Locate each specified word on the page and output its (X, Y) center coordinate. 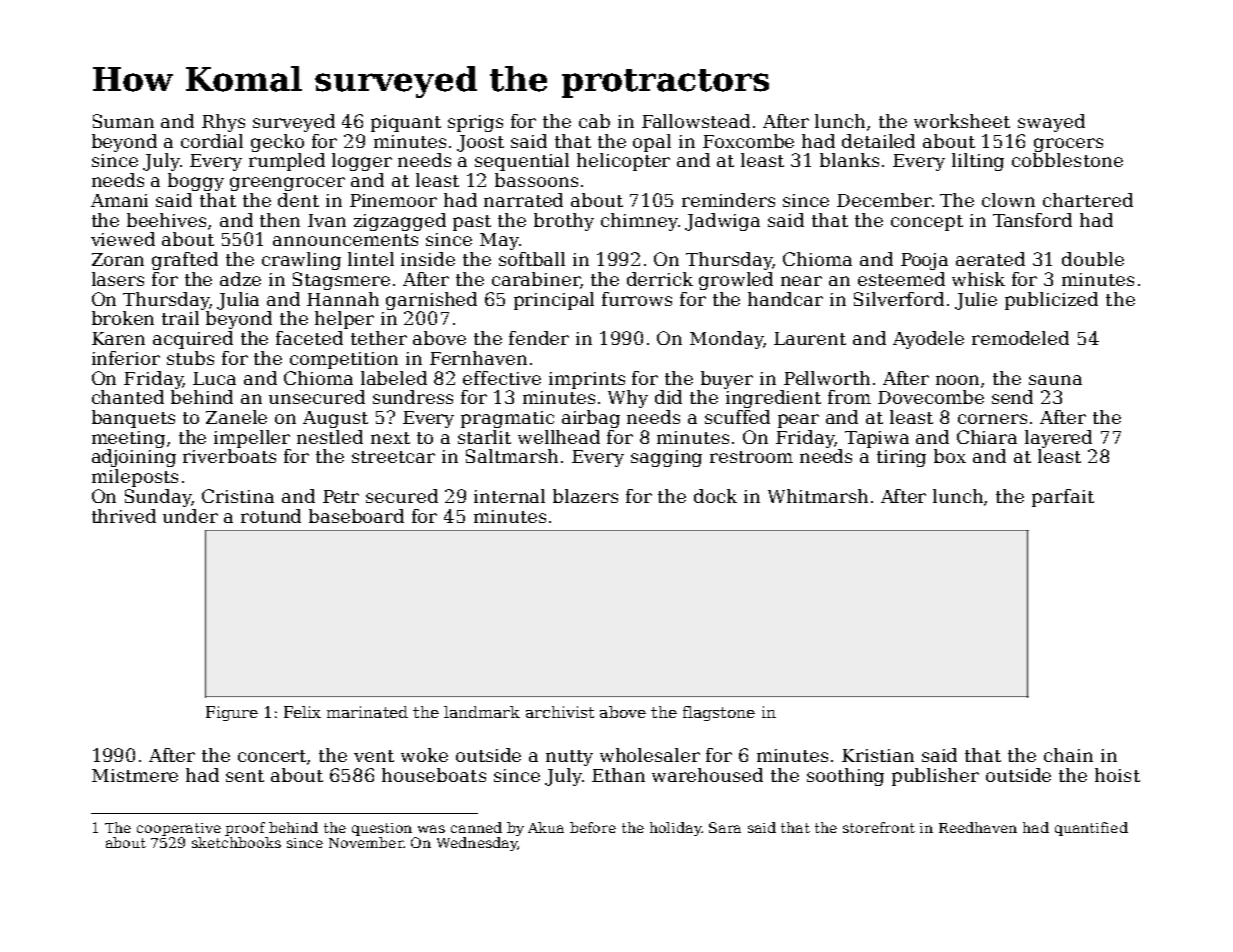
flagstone (719, 713)
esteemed (901, 279)
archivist (560, 712)
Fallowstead (696, 121)
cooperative (179, 829)
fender (539, 338)
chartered (1088, 200)
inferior (126, 358)
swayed (1051, 123)
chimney (639, 222)
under (190, 516)
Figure (232, 713)
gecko (277, 143)
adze (240, 279)
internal (509, 496)
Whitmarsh (818, 496)
